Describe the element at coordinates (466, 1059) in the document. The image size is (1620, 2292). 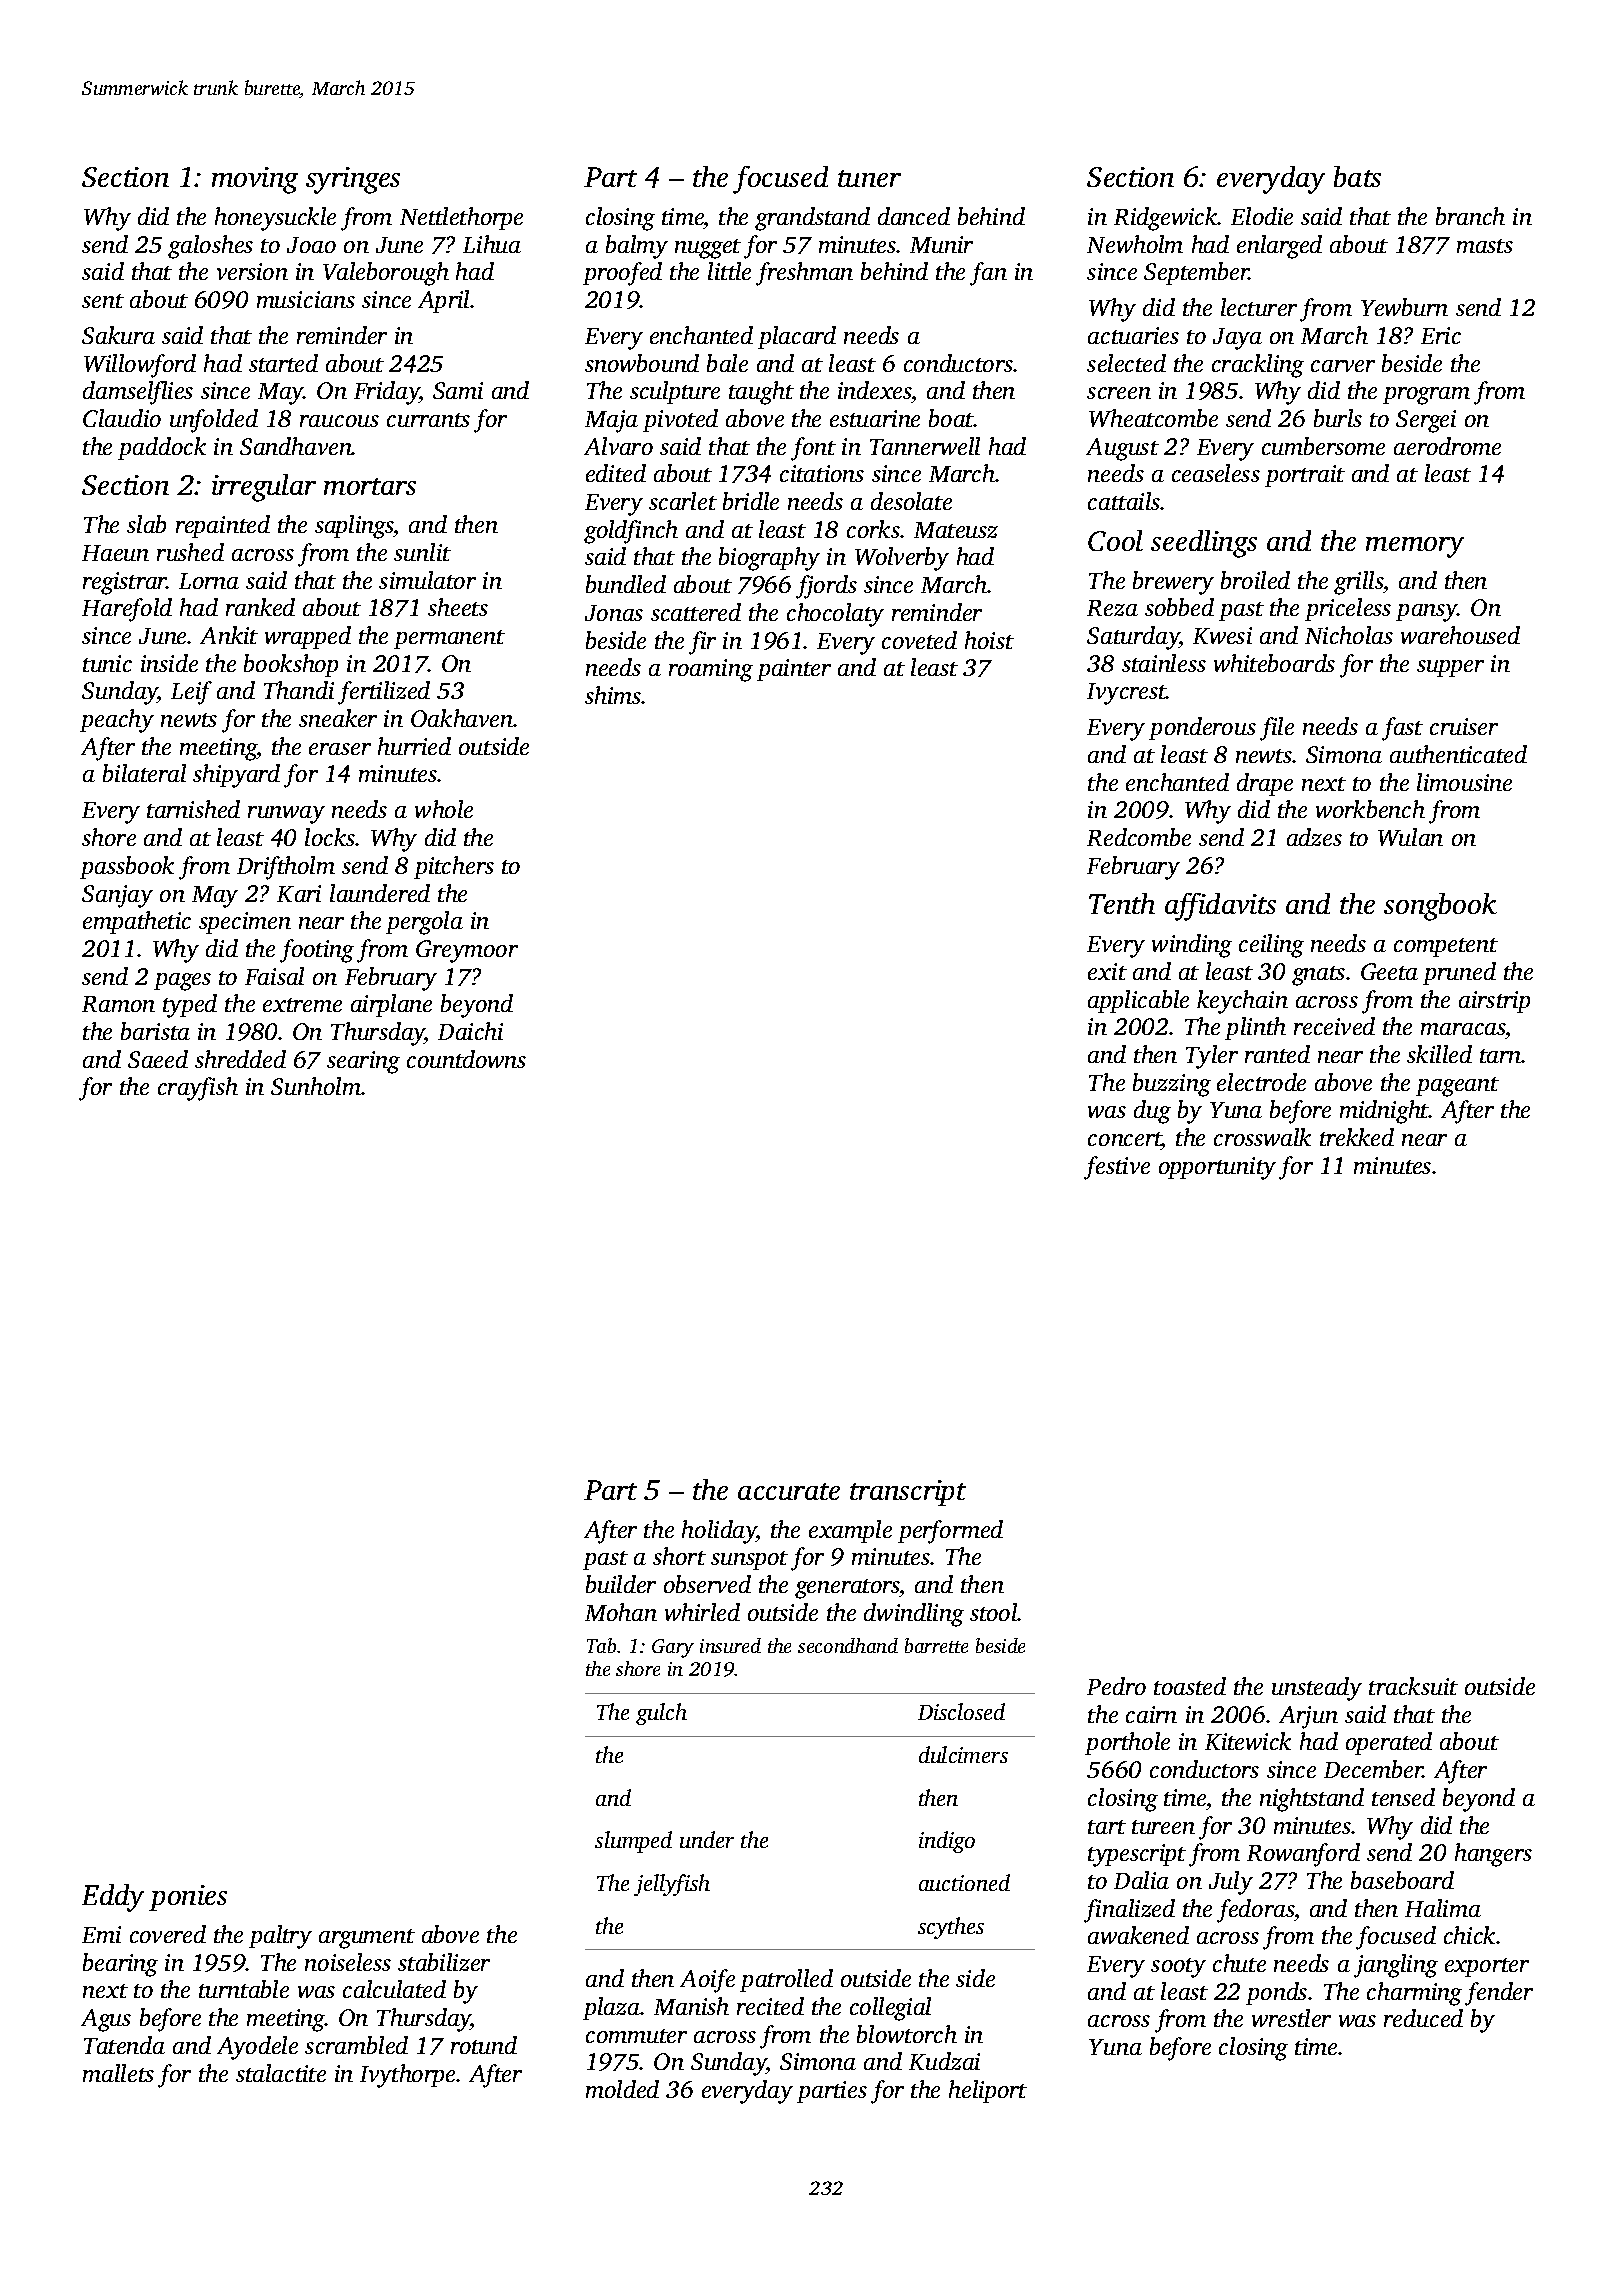
I see `countdowns` at that location.
